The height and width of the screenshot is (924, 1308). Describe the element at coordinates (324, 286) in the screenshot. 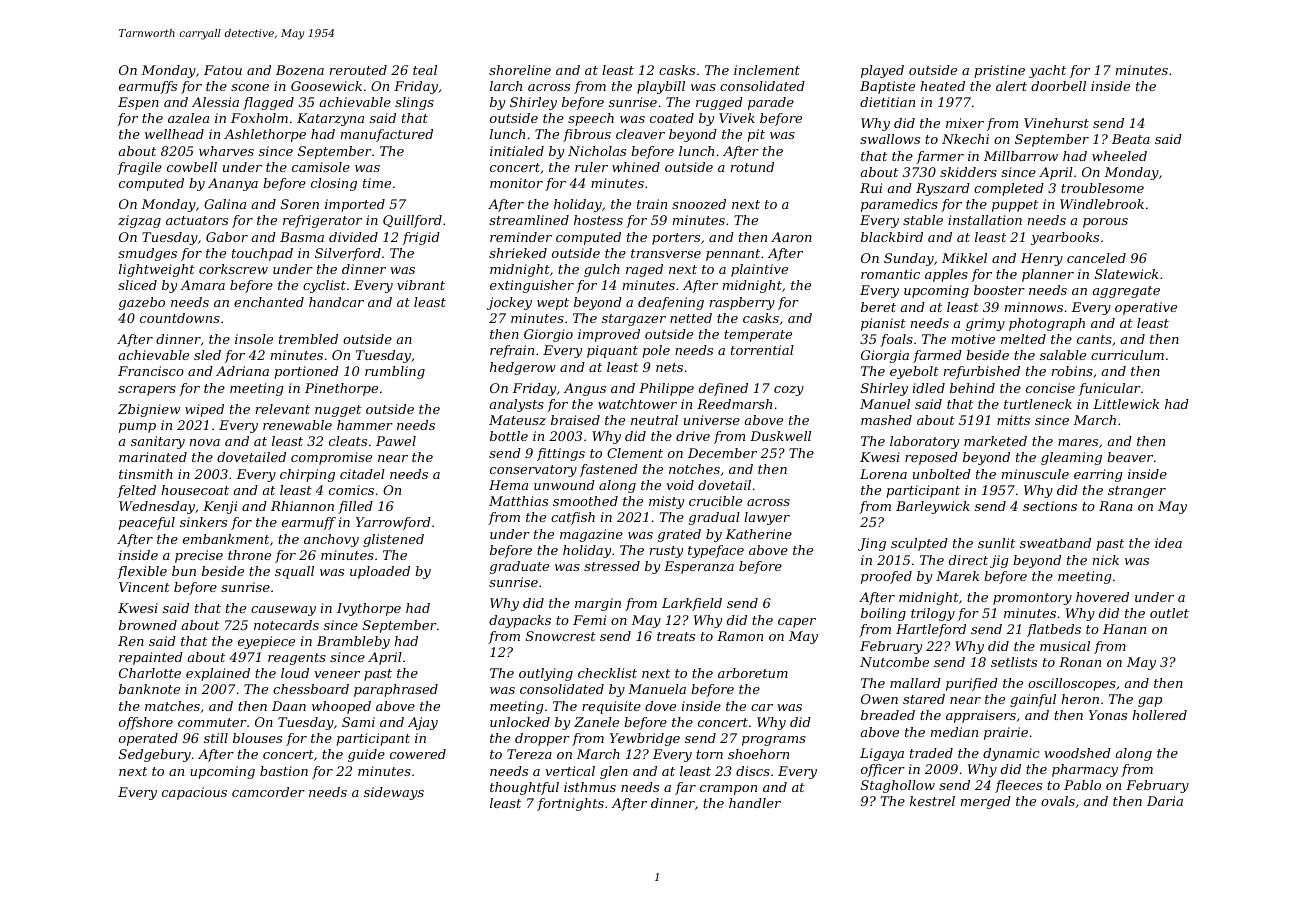

I see `cyclist` at that location.
